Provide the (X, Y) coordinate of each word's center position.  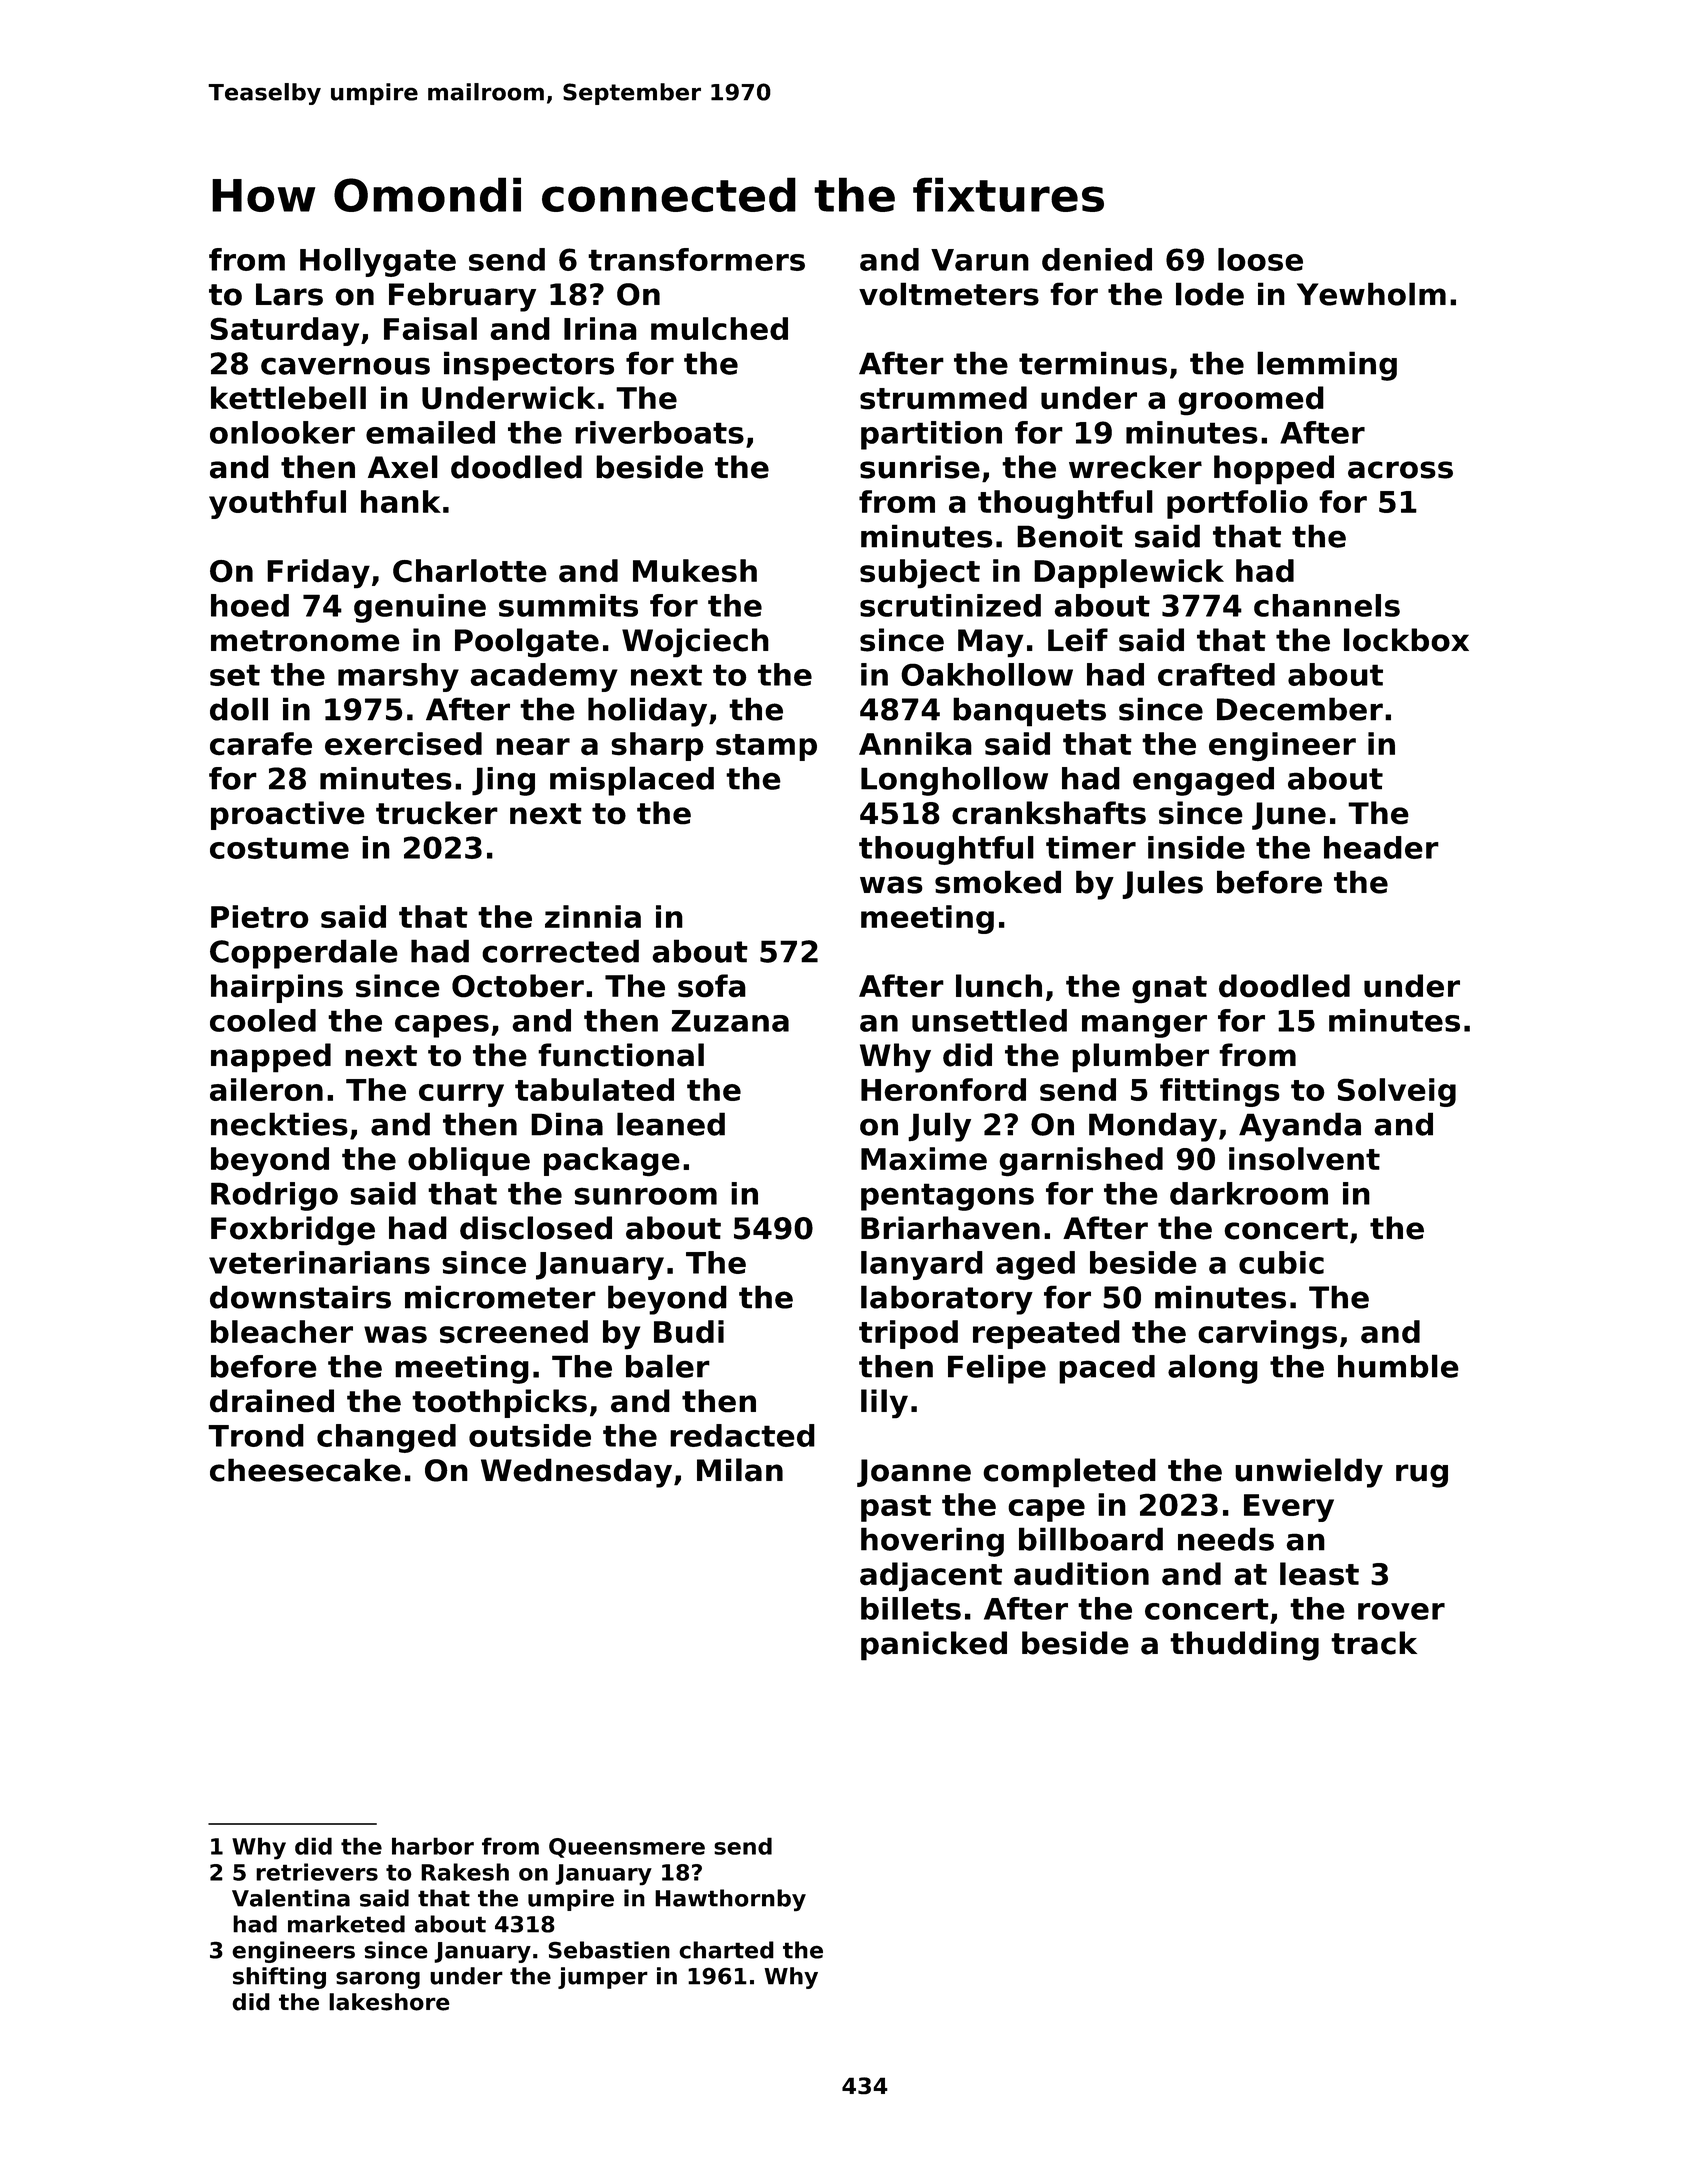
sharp (657, 746)
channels (1327, 605)
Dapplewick (1129, 573)
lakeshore (389, 2002)
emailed (430, 432)
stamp (766, 747)
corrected (560, 951)
